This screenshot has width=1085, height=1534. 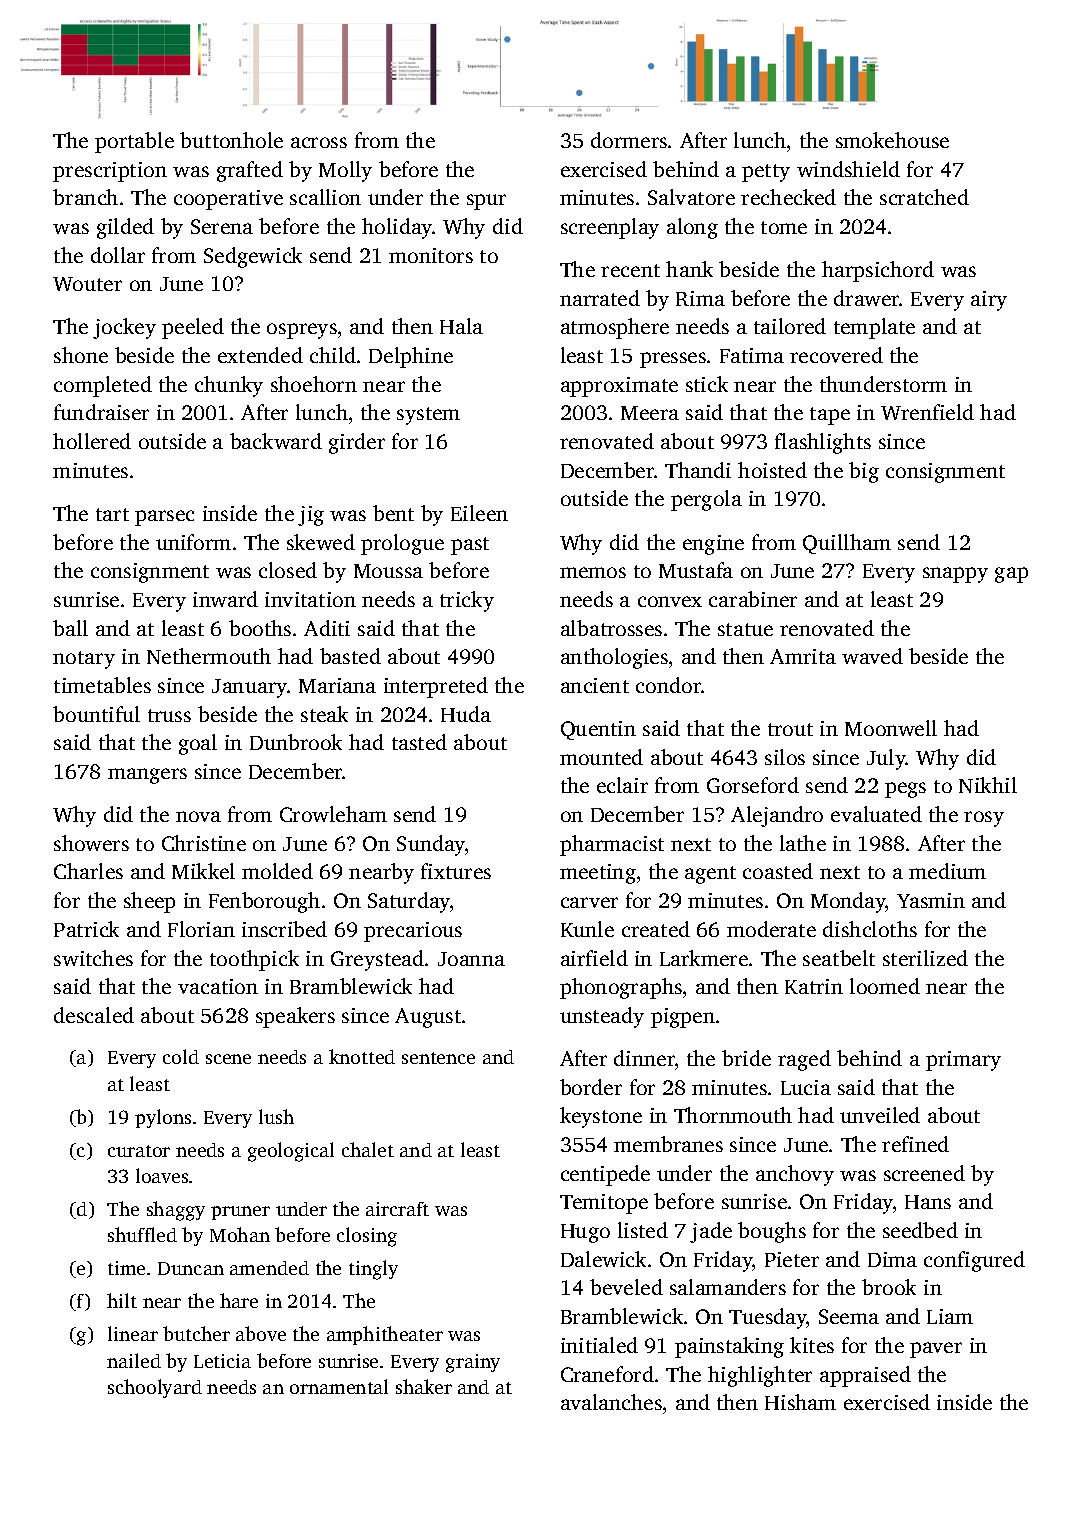 What do you see at coordinates (424, 1386) in the screenshot?
I see `shaker` at bounding box center [424, 1386].
